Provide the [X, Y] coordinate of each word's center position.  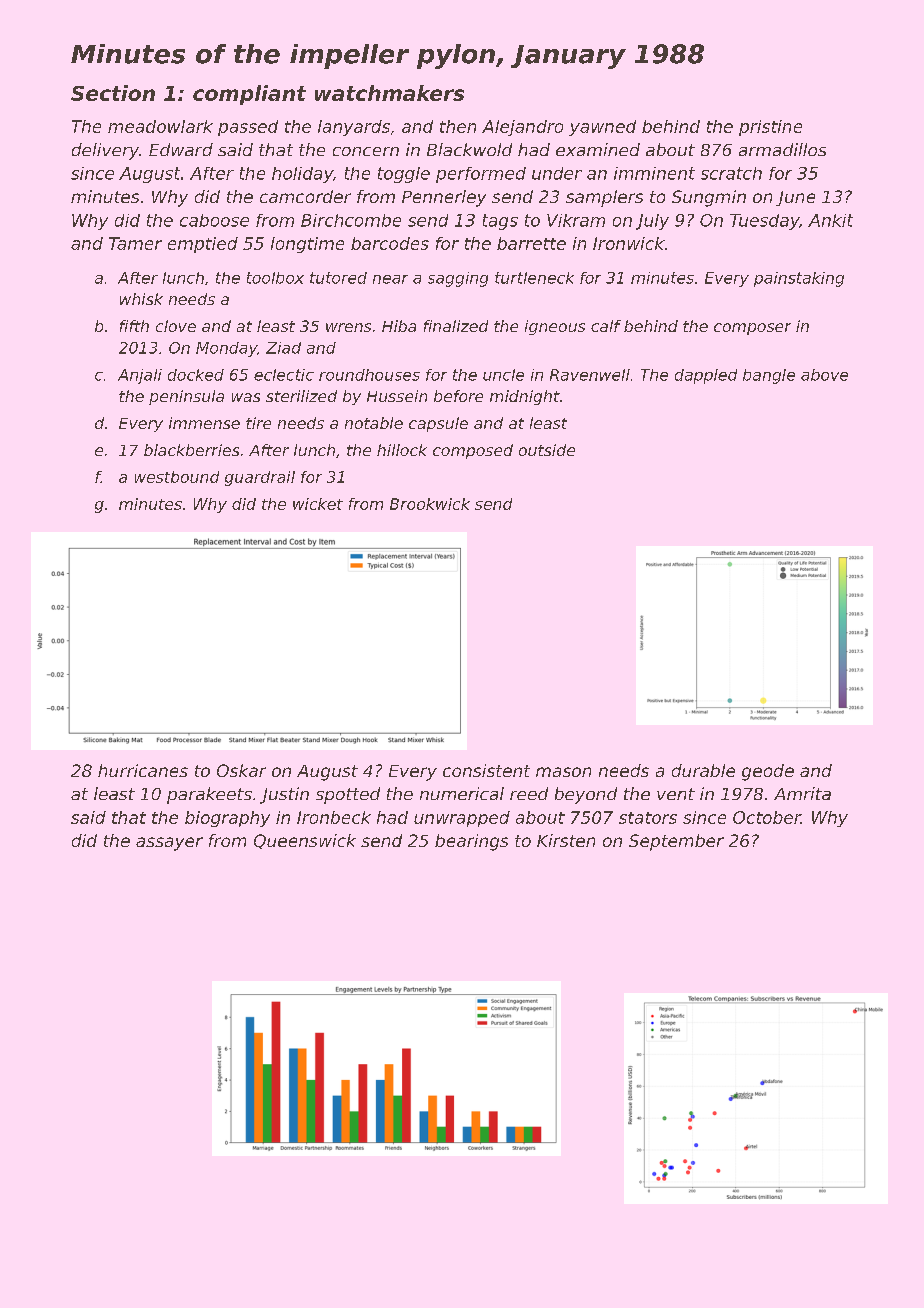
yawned [602, 128]
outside [547, 450]
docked [196, 375]
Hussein [397, 396]
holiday [302, 175]
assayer [169, 844]
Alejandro [522, 128]
